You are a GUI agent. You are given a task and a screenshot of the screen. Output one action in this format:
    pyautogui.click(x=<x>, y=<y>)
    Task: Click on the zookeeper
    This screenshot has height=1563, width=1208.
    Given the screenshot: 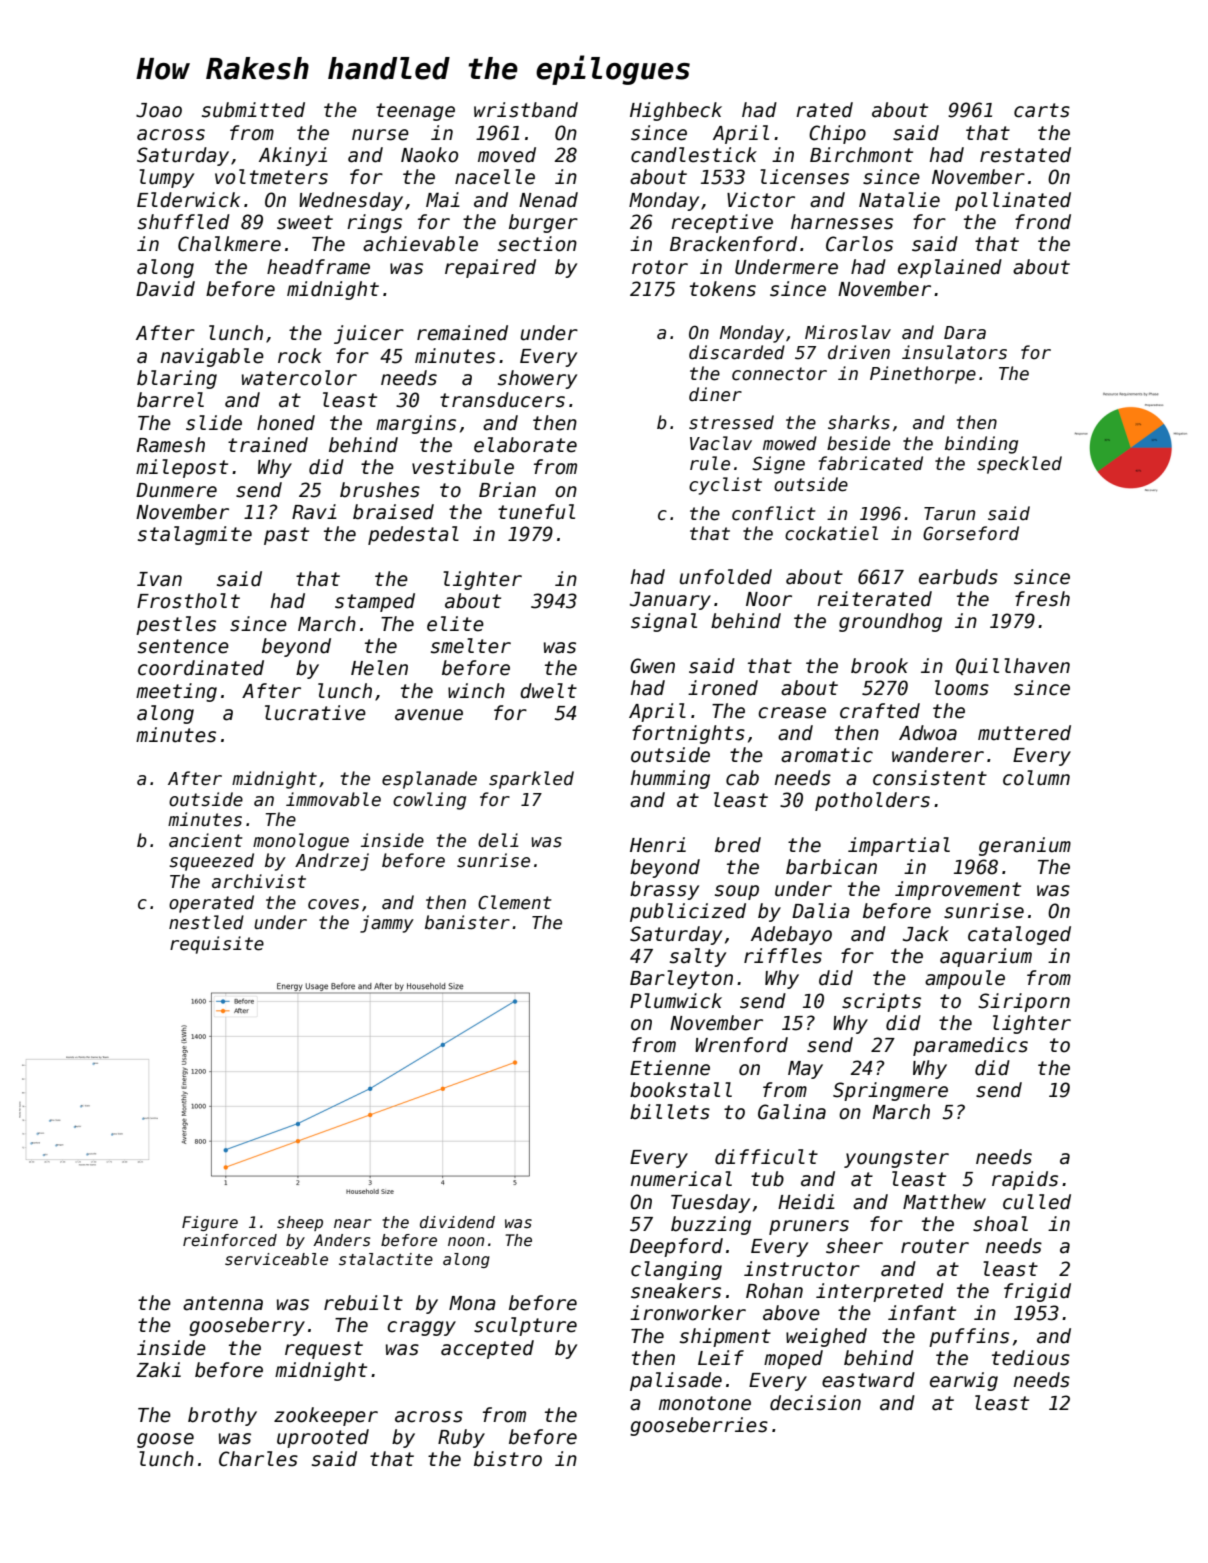 What is the action you would take?
    pyautogui.click(x=326, y=1416)
